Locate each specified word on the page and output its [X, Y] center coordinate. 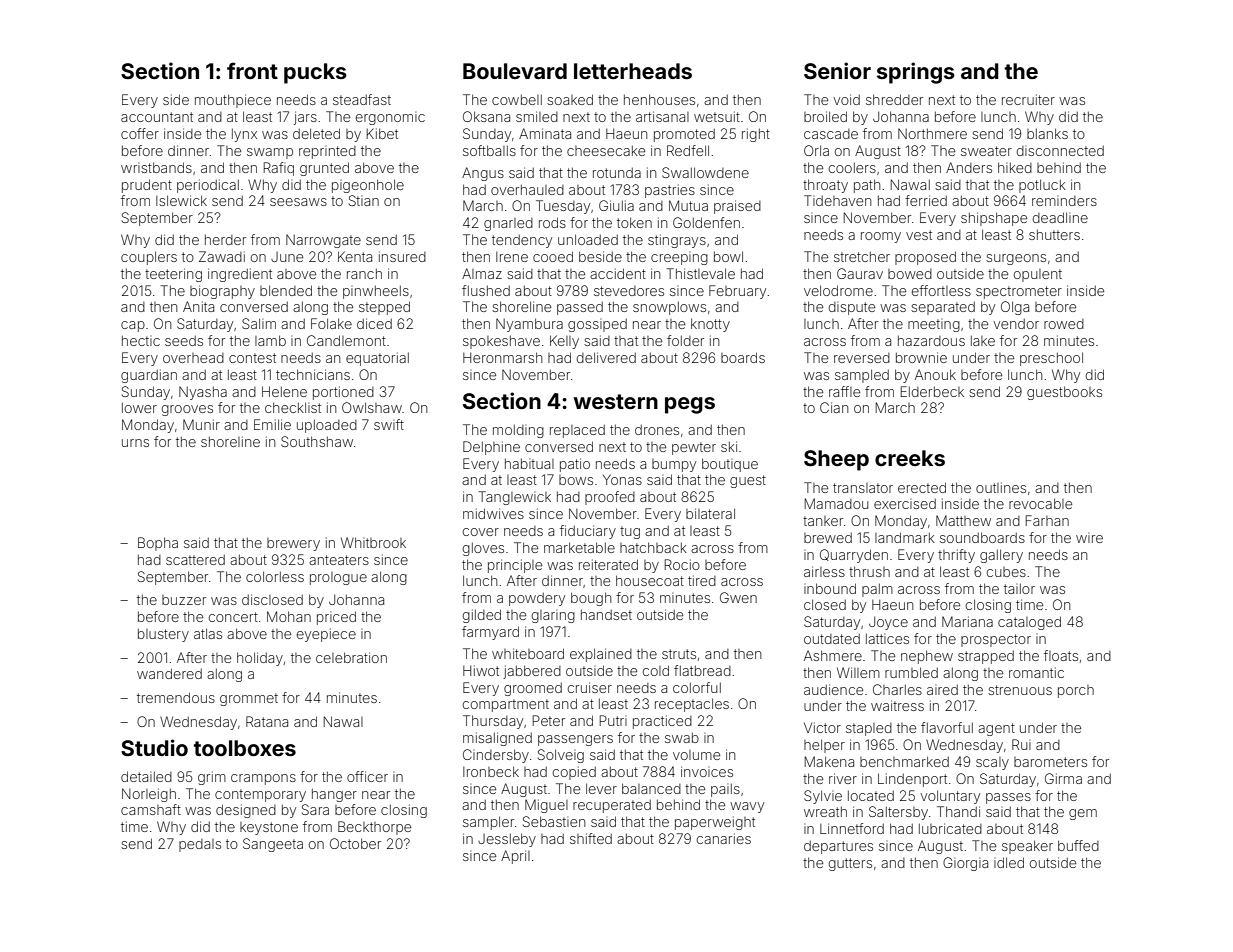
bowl [728, 256]
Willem [858, 672]
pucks [315, 73]
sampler [488, 823]
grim [212, 778]
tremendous [176, 697]
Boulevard [515, 71]
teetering [173, 275]
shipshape [994, 219]
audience [833, 689]
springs [916, 73]
